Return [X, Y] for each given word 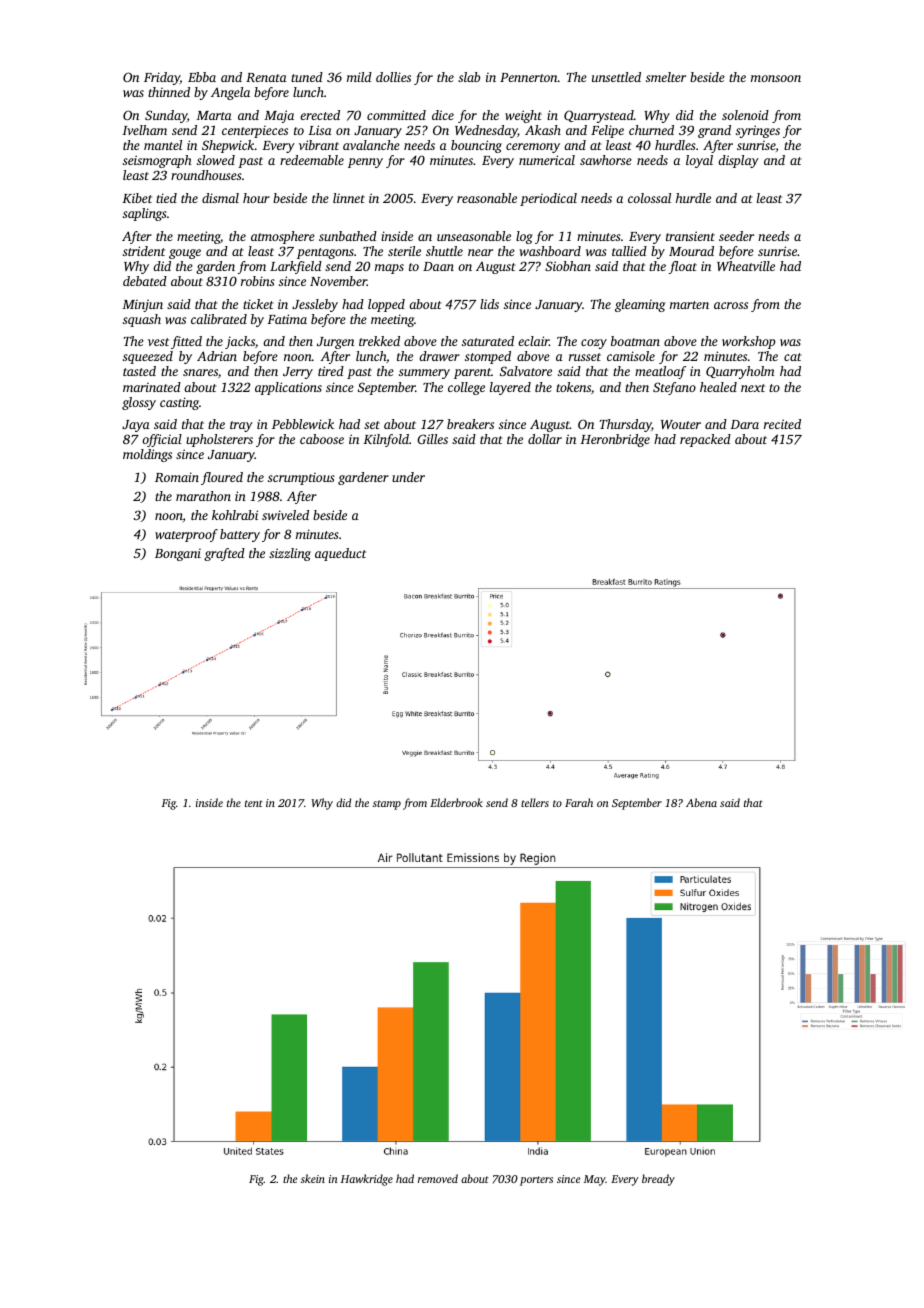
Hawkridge [367, 1180]
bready [658, 1180]
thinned [169, 92]
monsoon [776, 78]
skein [313, 1178]
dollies [393, 77]
